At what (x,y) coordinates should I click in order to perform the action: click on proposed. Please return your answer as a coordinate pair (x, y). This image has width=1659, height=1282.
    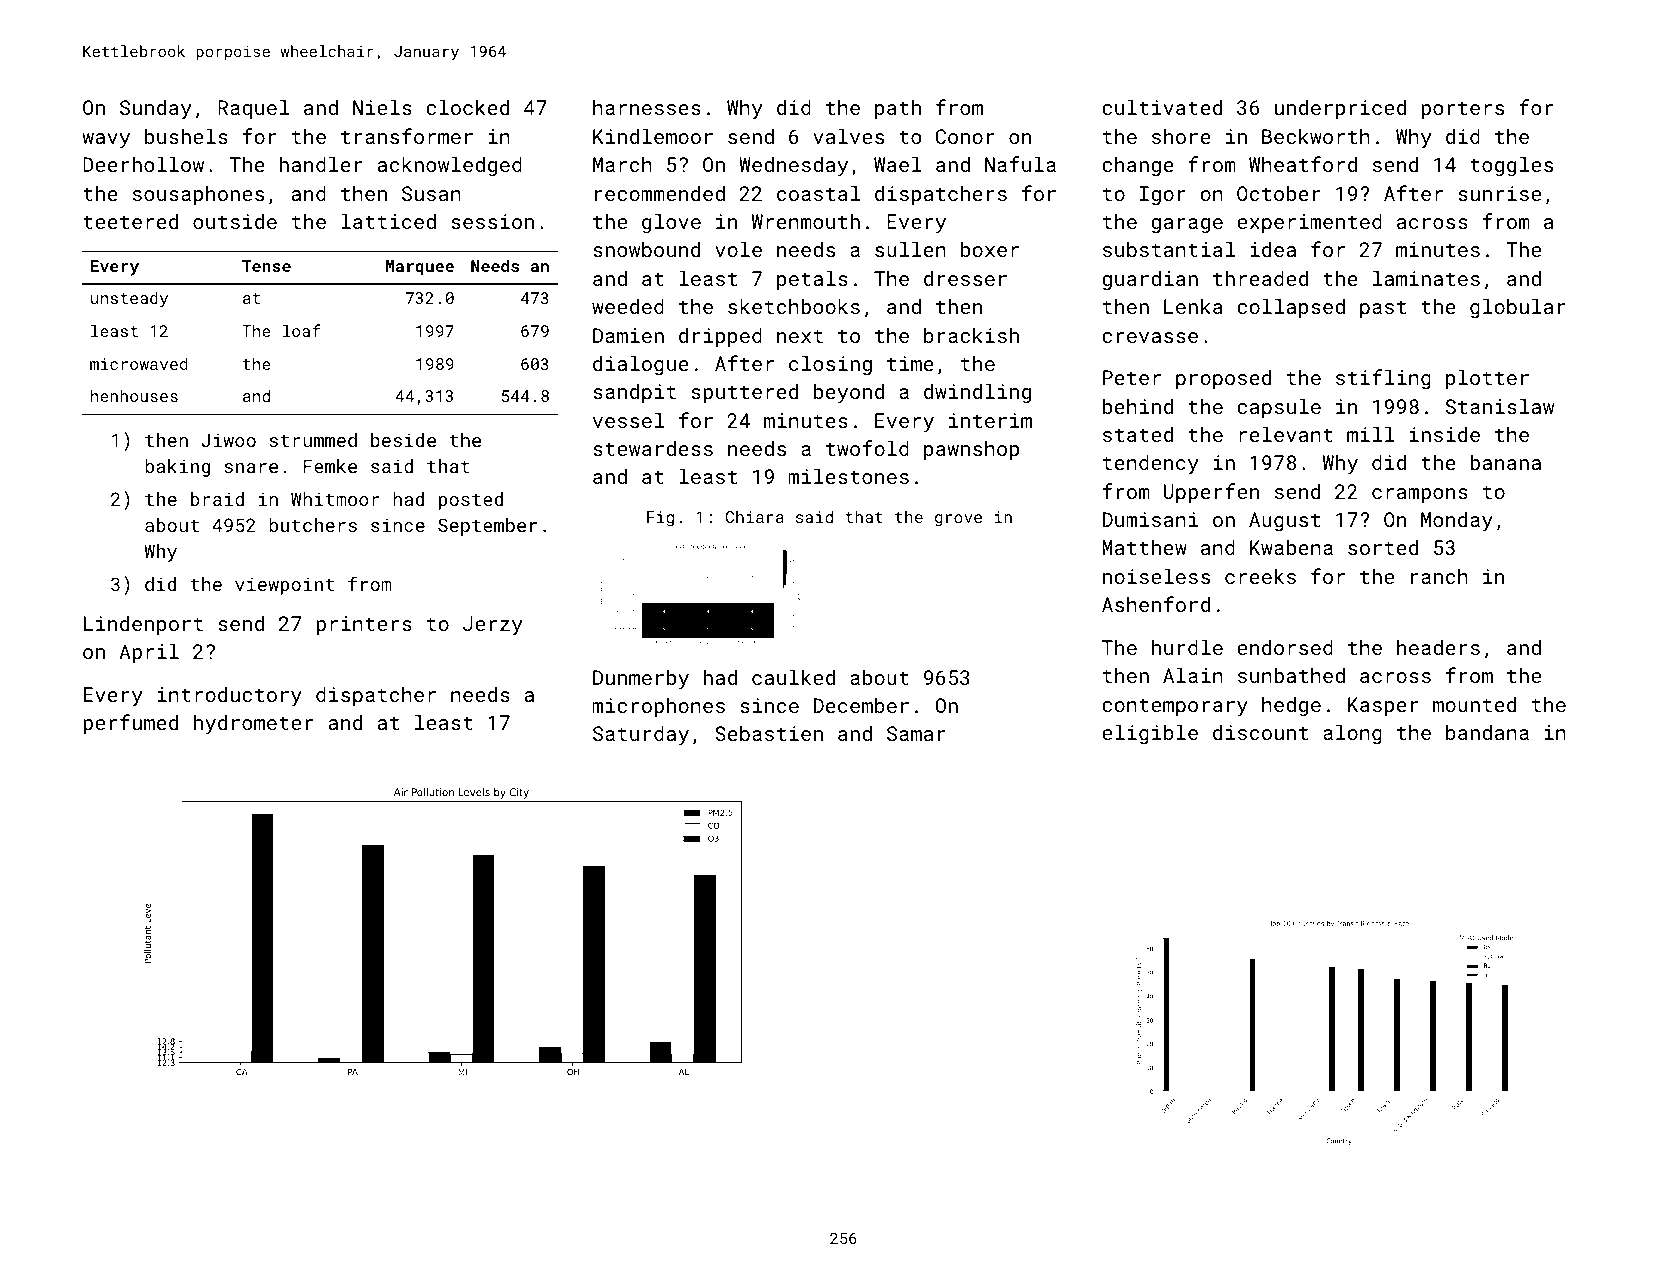
    Looking at the image, I should click on (1223, 379).
